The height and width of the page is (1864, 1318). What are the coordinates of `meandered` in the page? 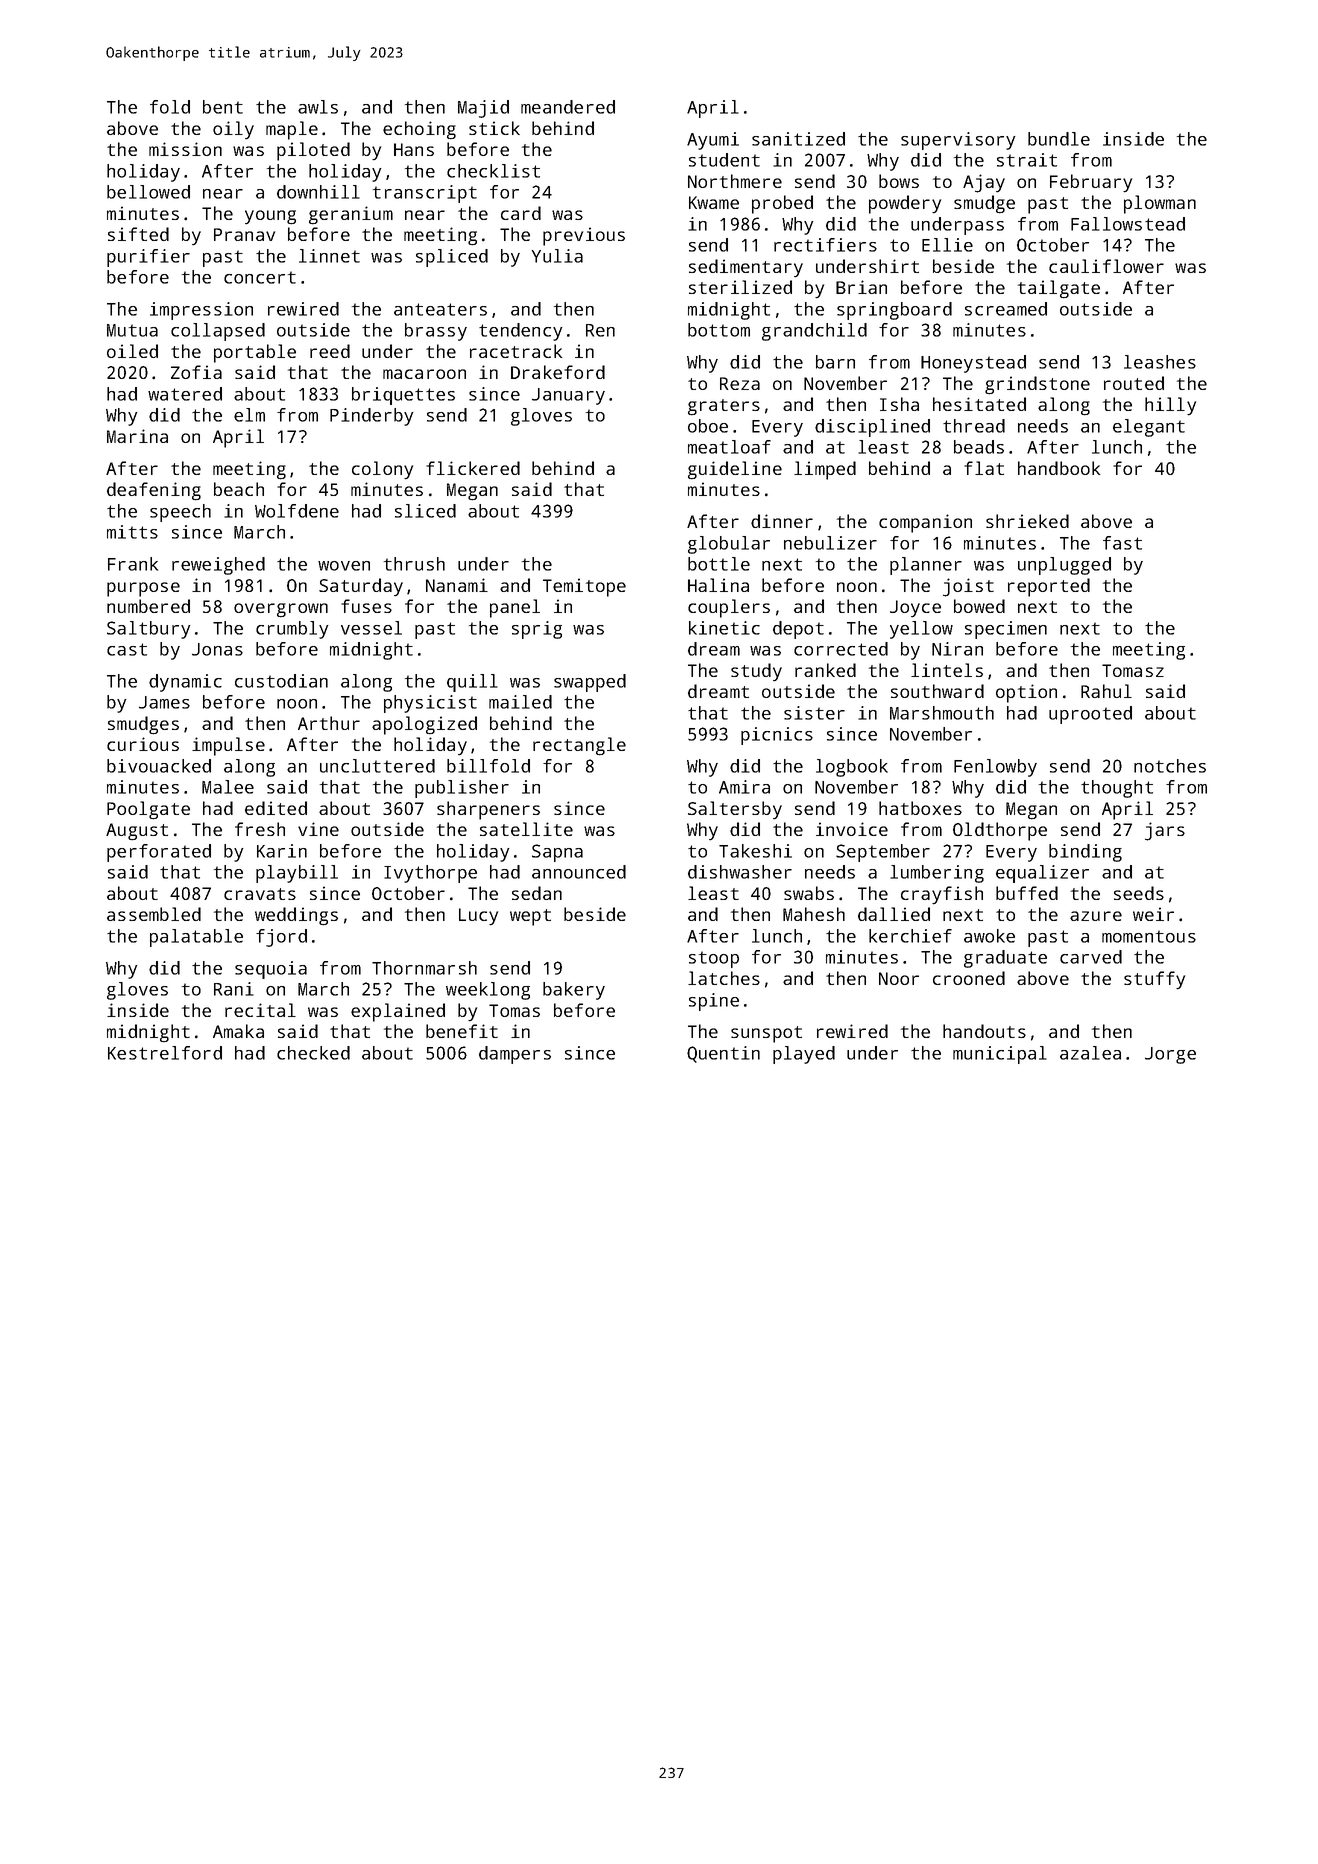 It's located at (568, 107).
